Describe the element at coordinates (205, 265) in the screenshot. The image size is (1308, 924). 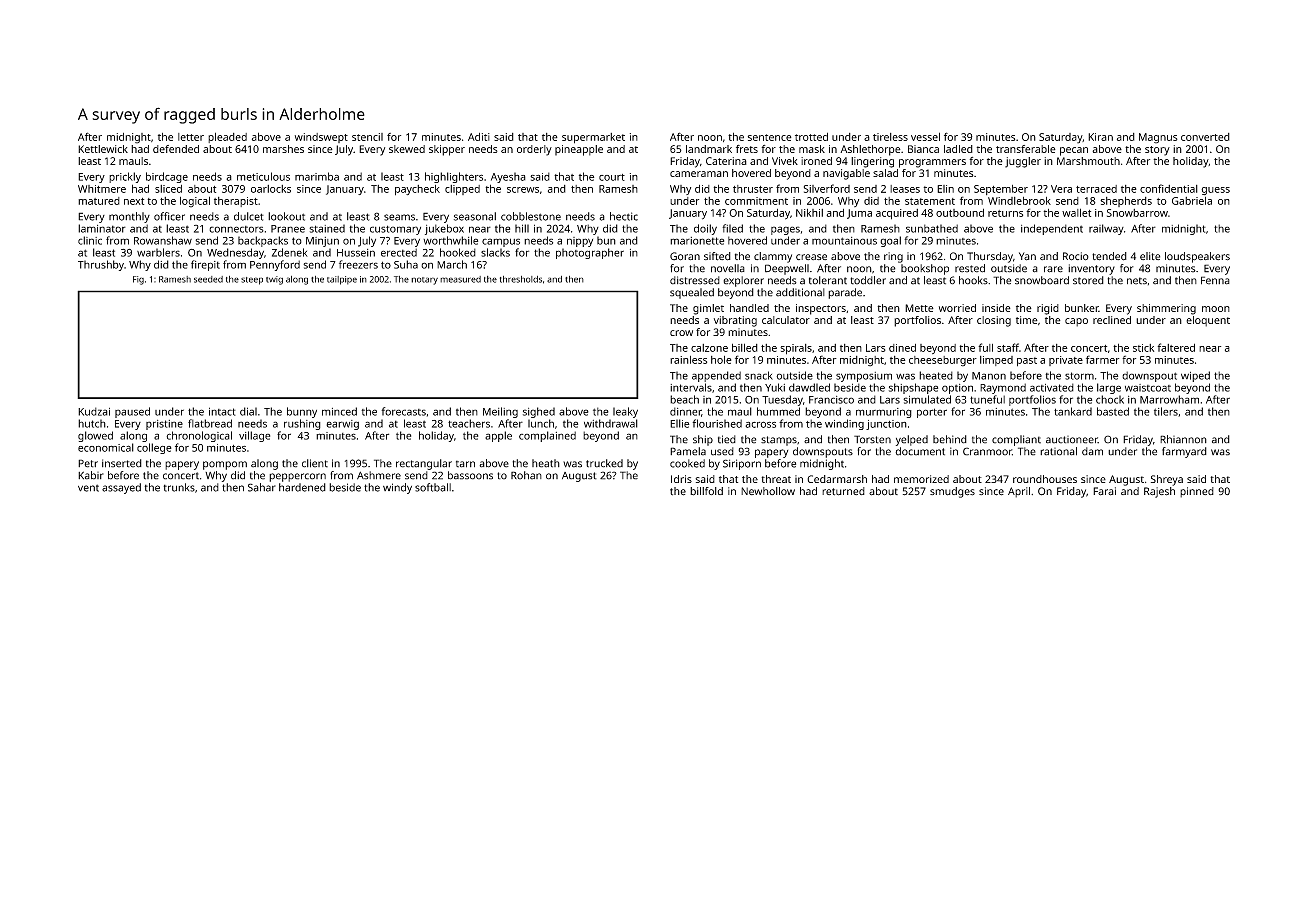
I see `firepit` at that location.
